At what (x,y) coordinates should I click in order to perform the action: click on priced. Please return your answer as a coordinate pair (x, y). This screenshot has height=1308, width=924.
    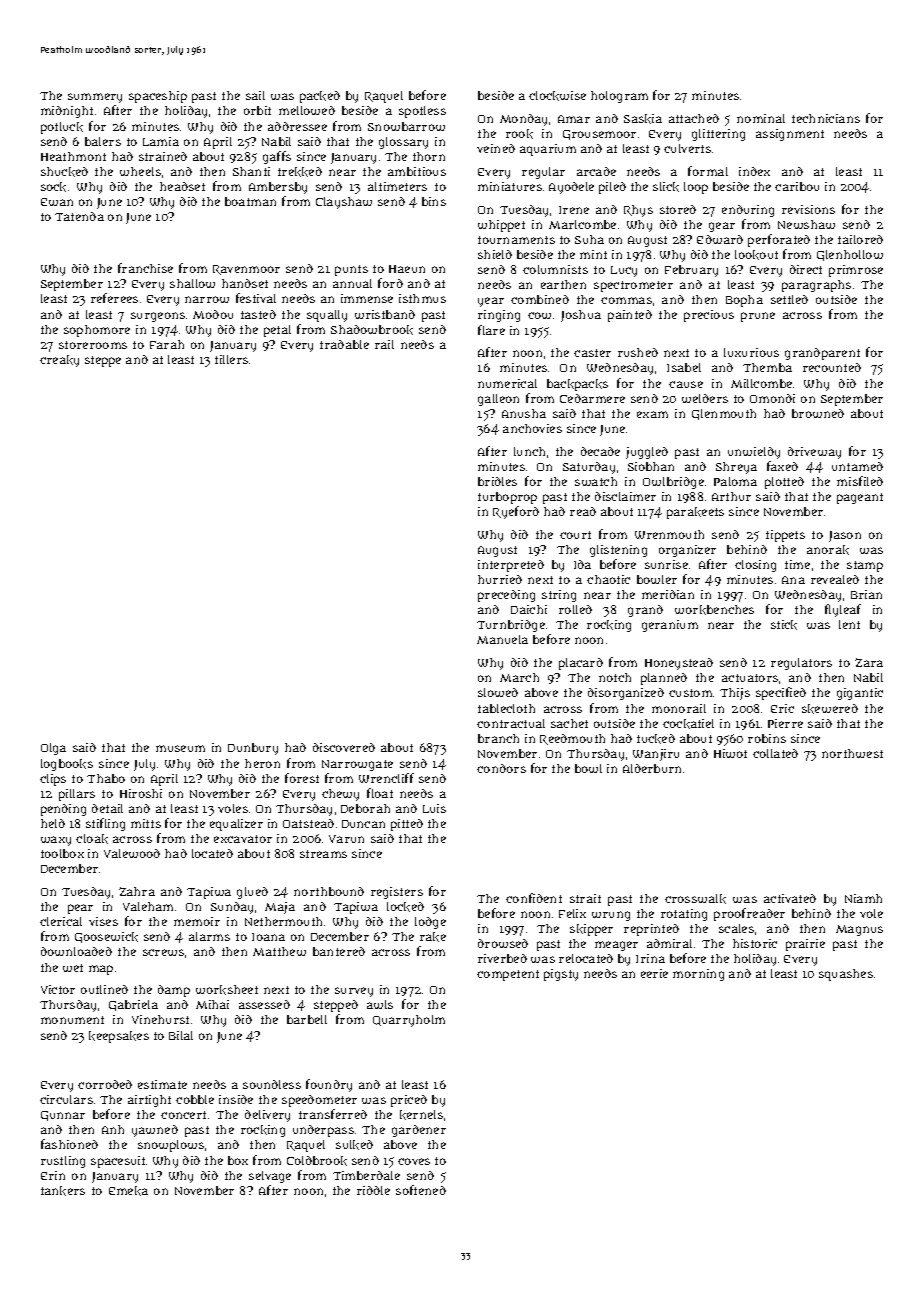
    Looking at the image, I should click on (409, 1101).
